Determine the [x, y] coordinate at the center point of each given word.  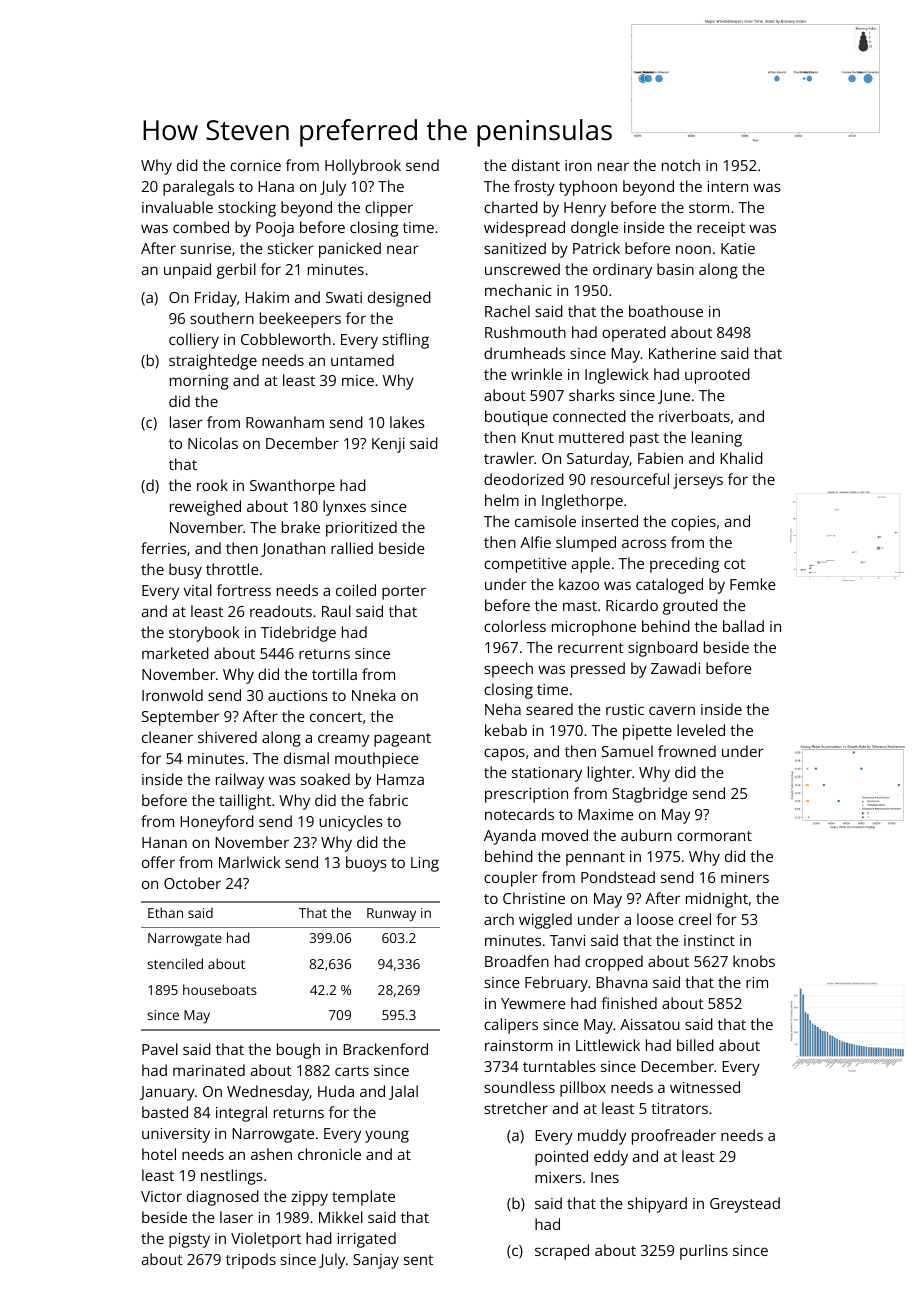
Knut [538, 437]
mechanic [518, 290]
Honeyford [217, 823]
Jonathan [293, 549]
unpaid [187, 271]
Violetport [266, 1240]
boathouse [666, 311]
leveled [701, 730]
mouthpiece [377, 760]
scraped [562, 1252]
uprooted [717, 376]
